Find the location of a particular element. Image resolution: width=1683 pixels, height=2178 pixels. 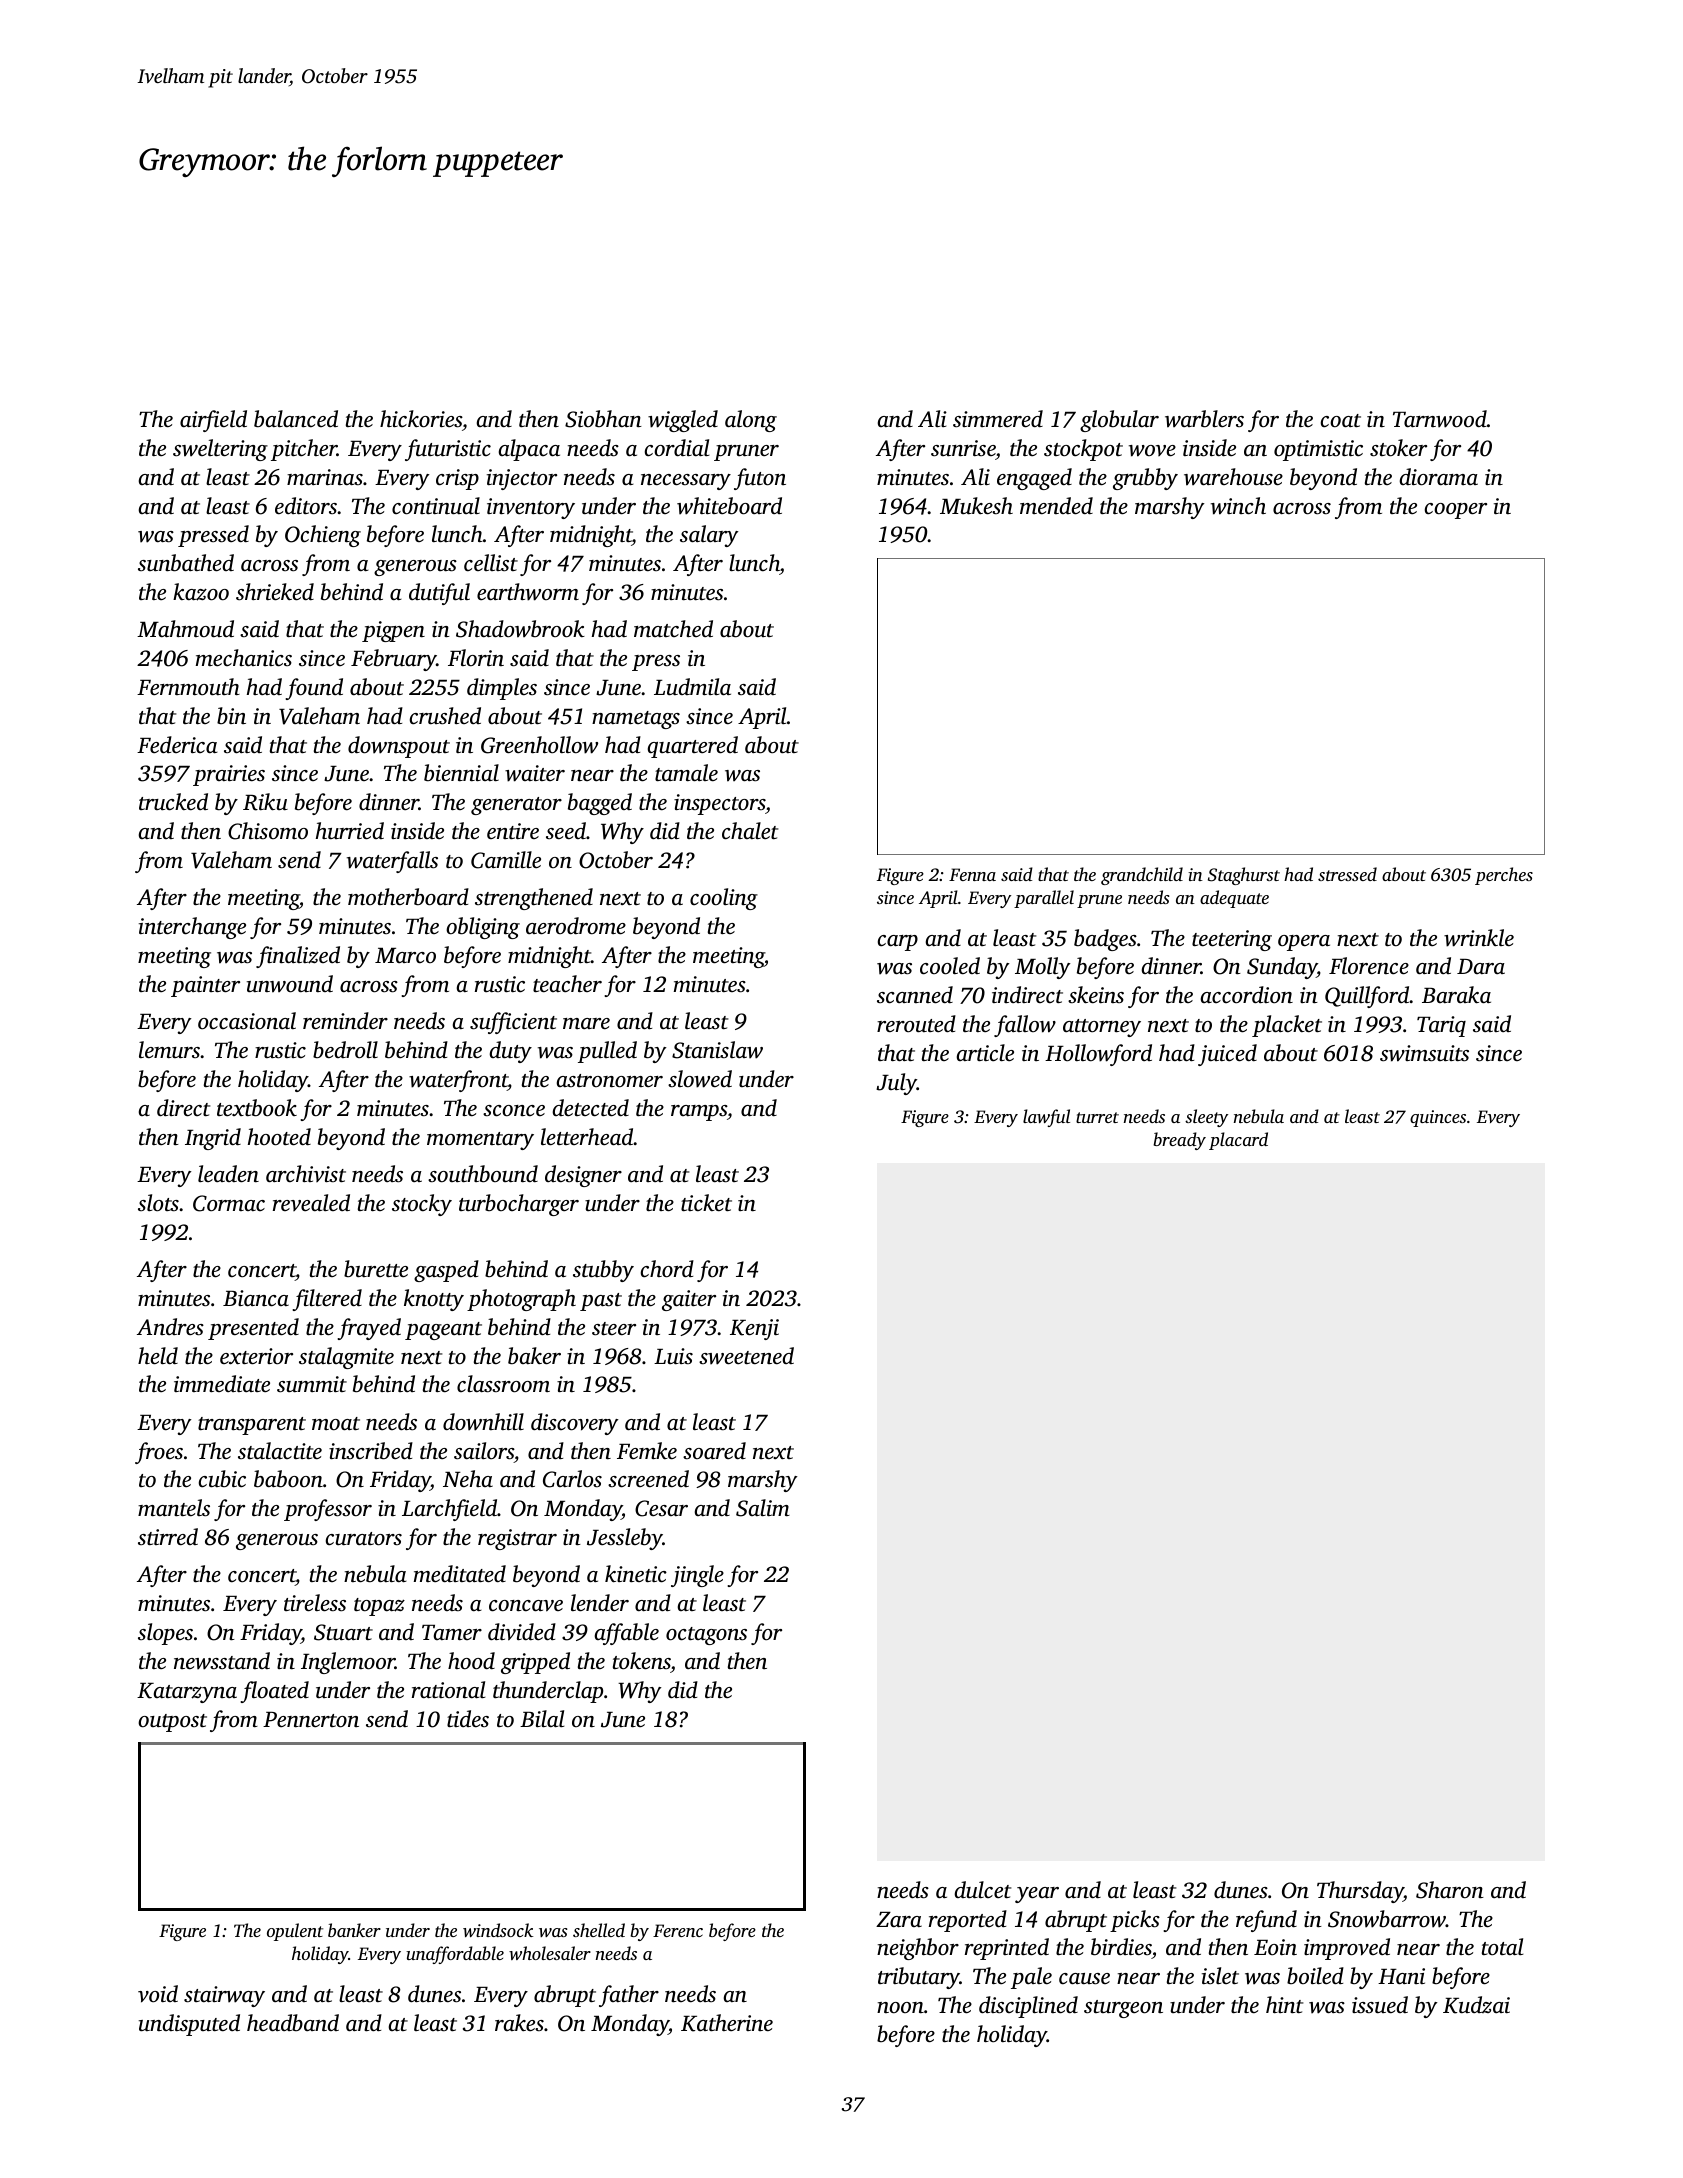

occasional is located at coordinates (247, 1021).
